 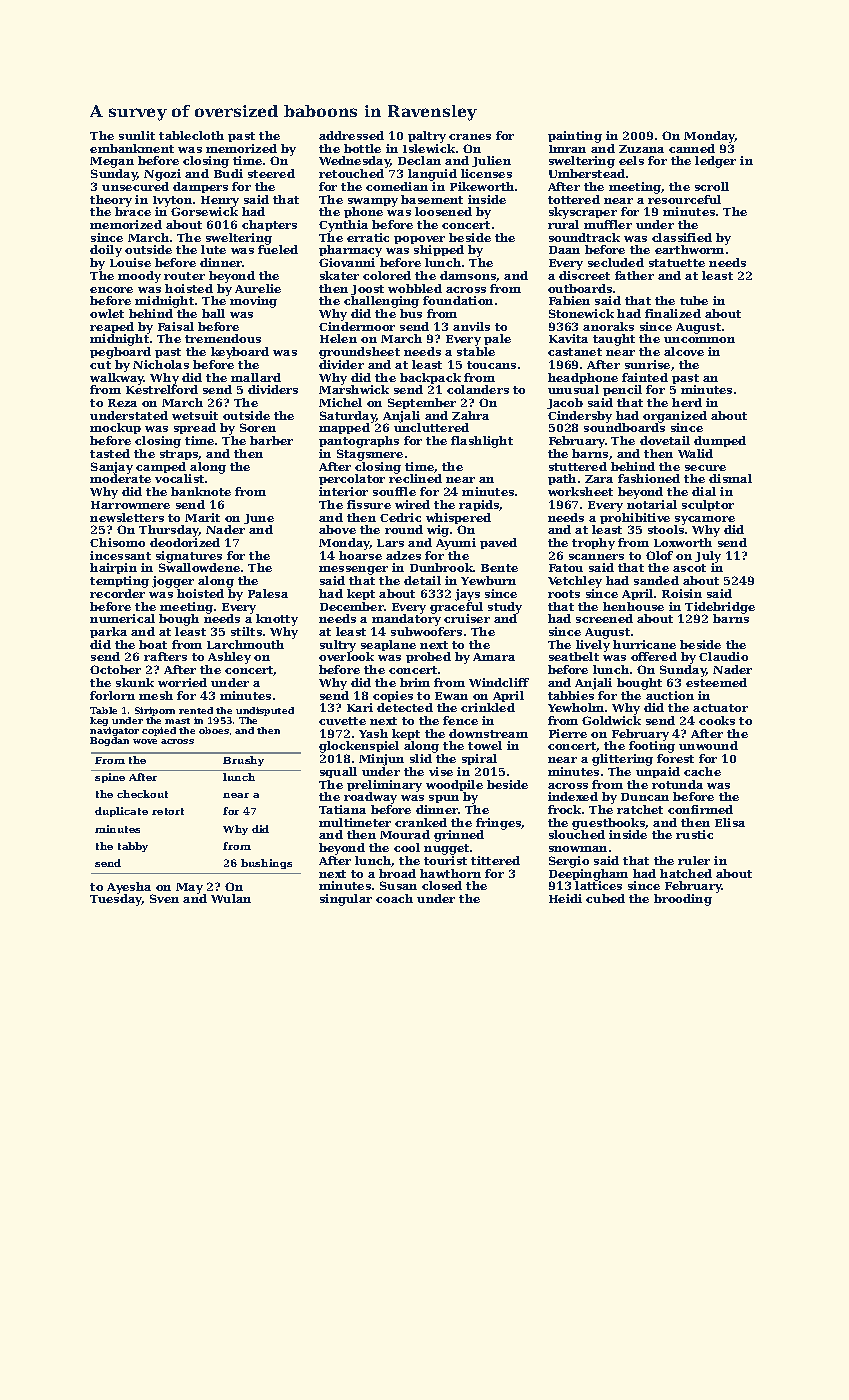 What do you see at coordinates (575, 137) in the screenshot?
I see `painting` at bounding box center [575, 137].
